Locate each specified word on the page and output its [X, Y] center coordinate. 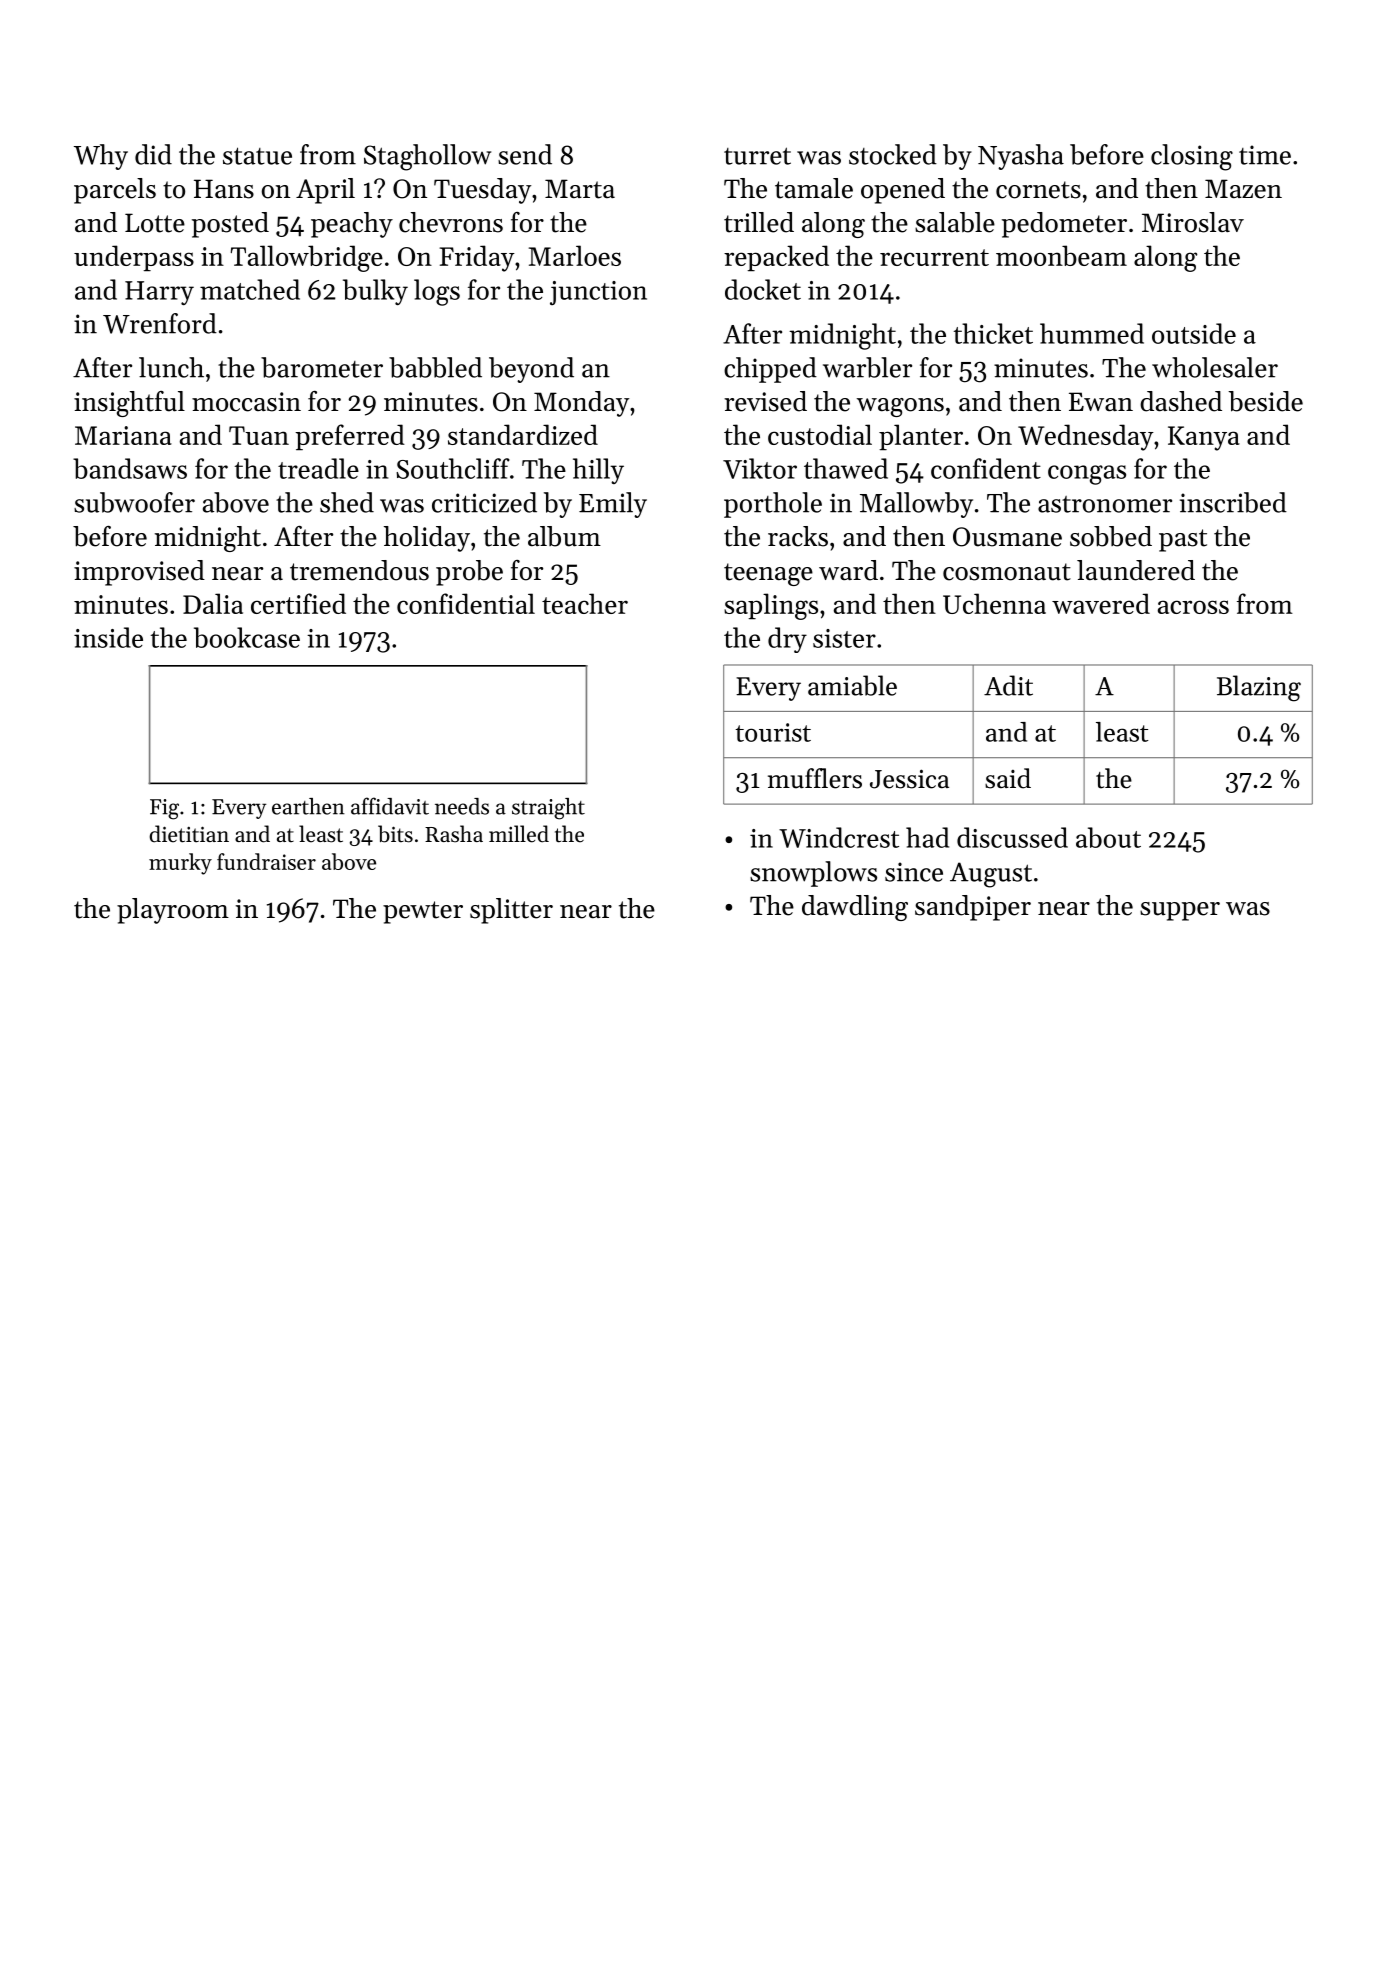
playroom [173, 911]
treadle [318, 468]
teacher [585, 603]
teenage [768, 574]
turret [757, 156]
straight [548, 809]
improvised [139, 573]
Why [101, 157]
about [1108, 837]
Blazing [1259, 688]
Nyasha [1021, 157]
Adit [1008, 685]
